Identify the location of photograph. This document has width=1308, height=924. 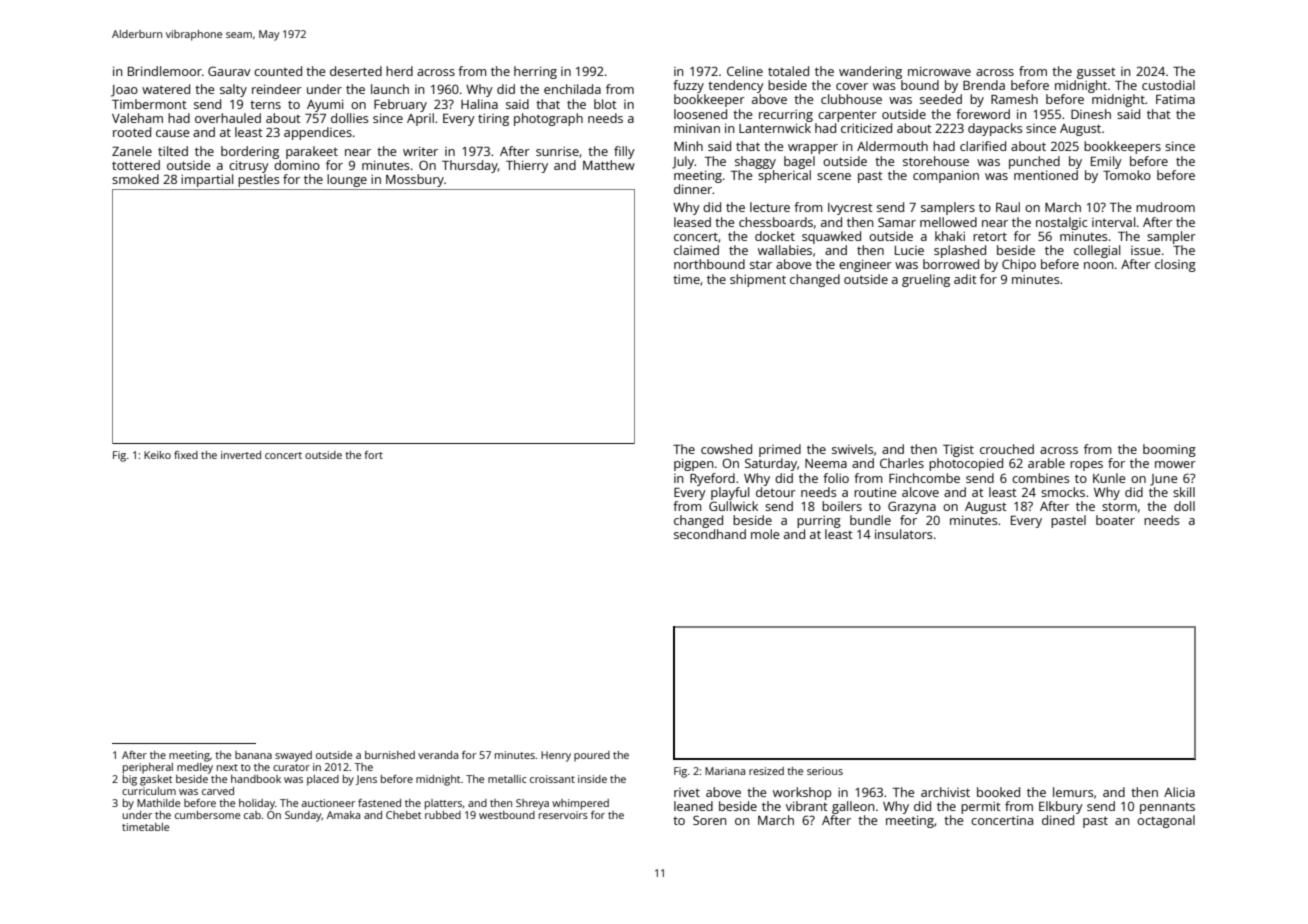
(548, 119).
